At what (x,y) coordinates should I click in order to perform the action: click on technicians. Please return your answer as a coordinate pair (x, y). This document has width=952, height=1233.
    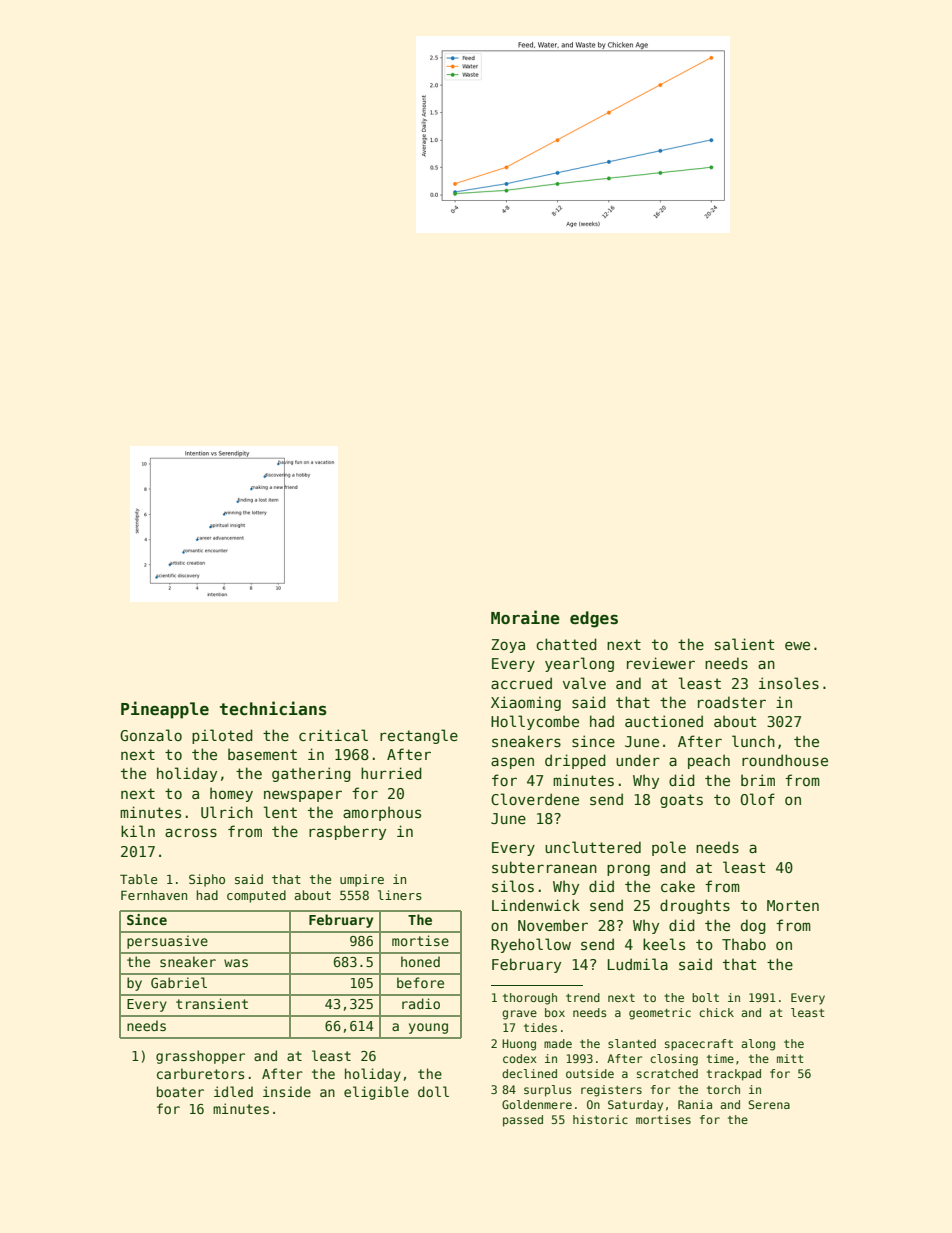
    Looking at the image, I should click on (273, 708).
